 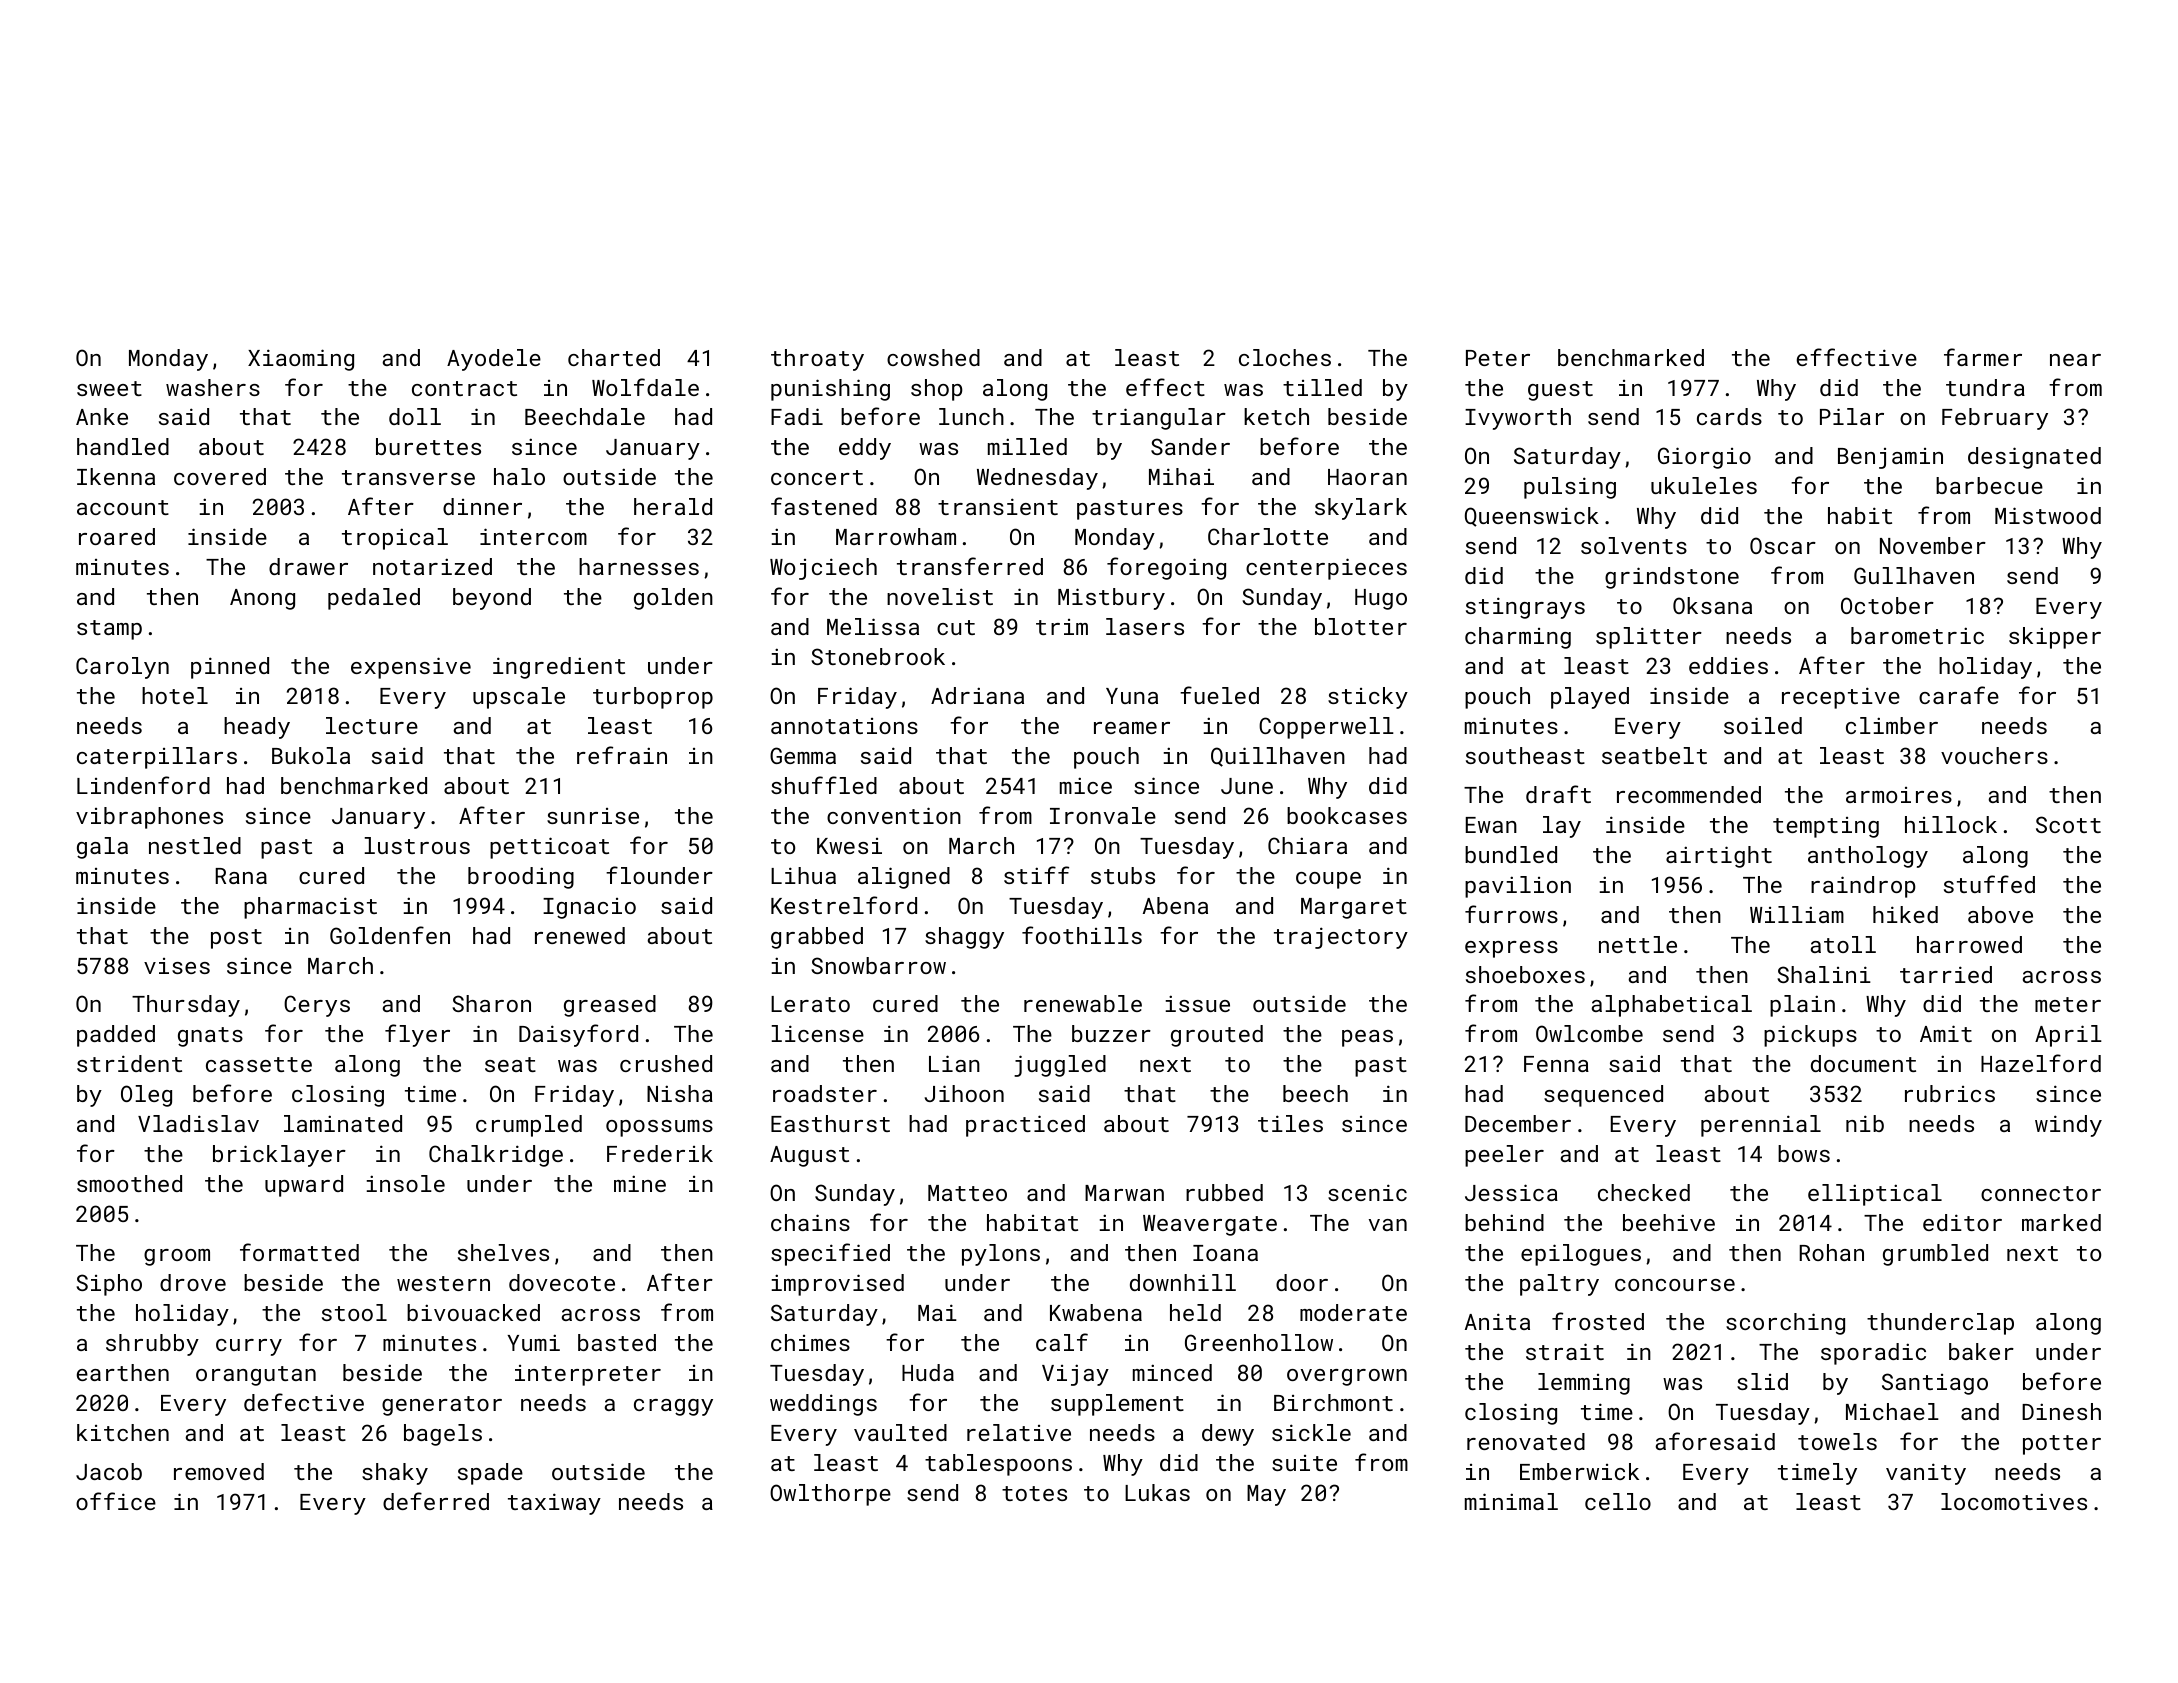 What do you see at coordinates (1995, 419) in the screenshot?
I see `February` at bounding box center [1995, 419].
